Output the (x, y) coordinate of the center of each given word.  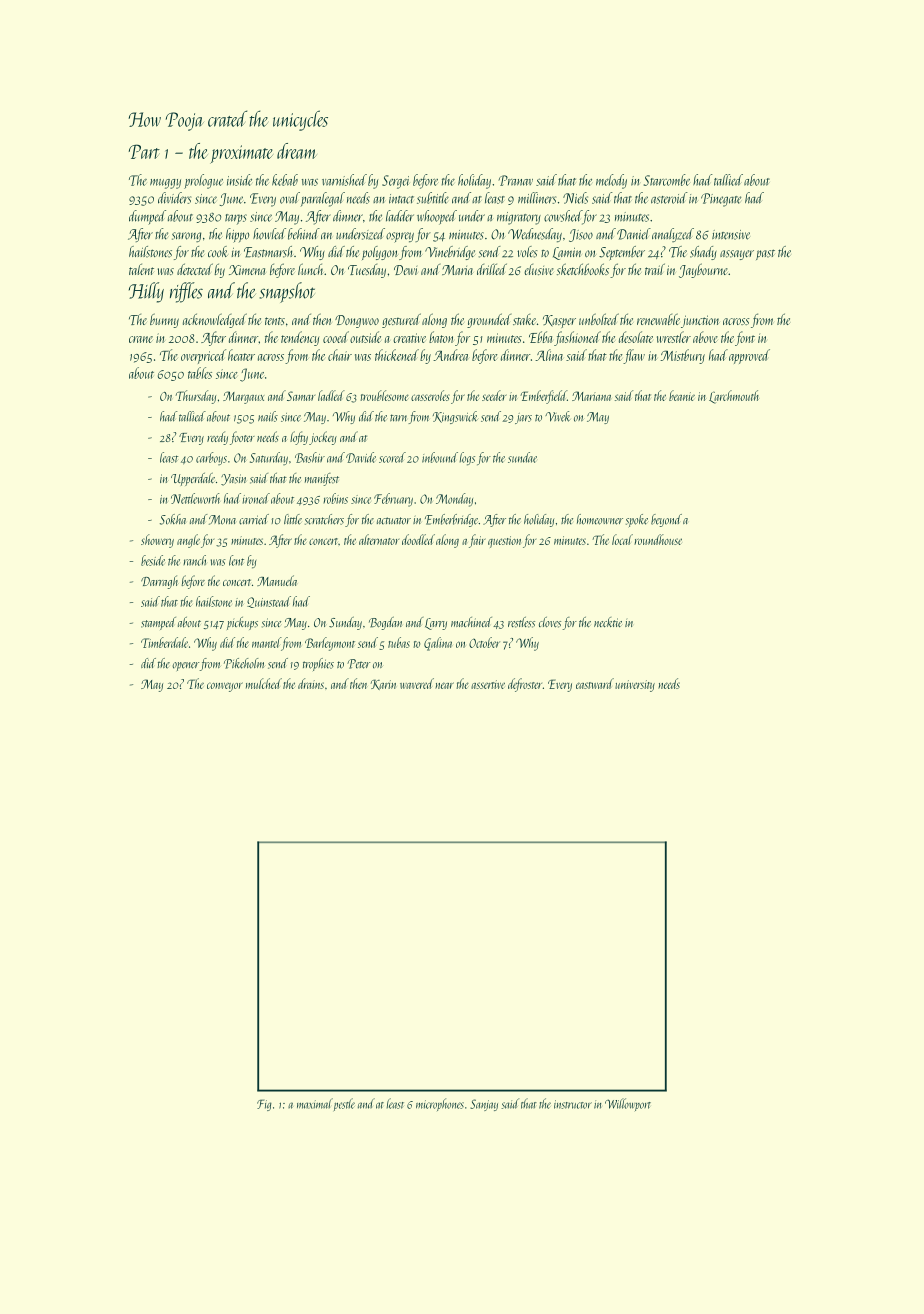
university (635, 686)
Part (144, 151)
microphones (440, 1104)
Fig (264, 1105)
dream (297, 151)
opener (185, 666)
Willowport (628, 1104)
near (444, 685)
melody (611, 181)
